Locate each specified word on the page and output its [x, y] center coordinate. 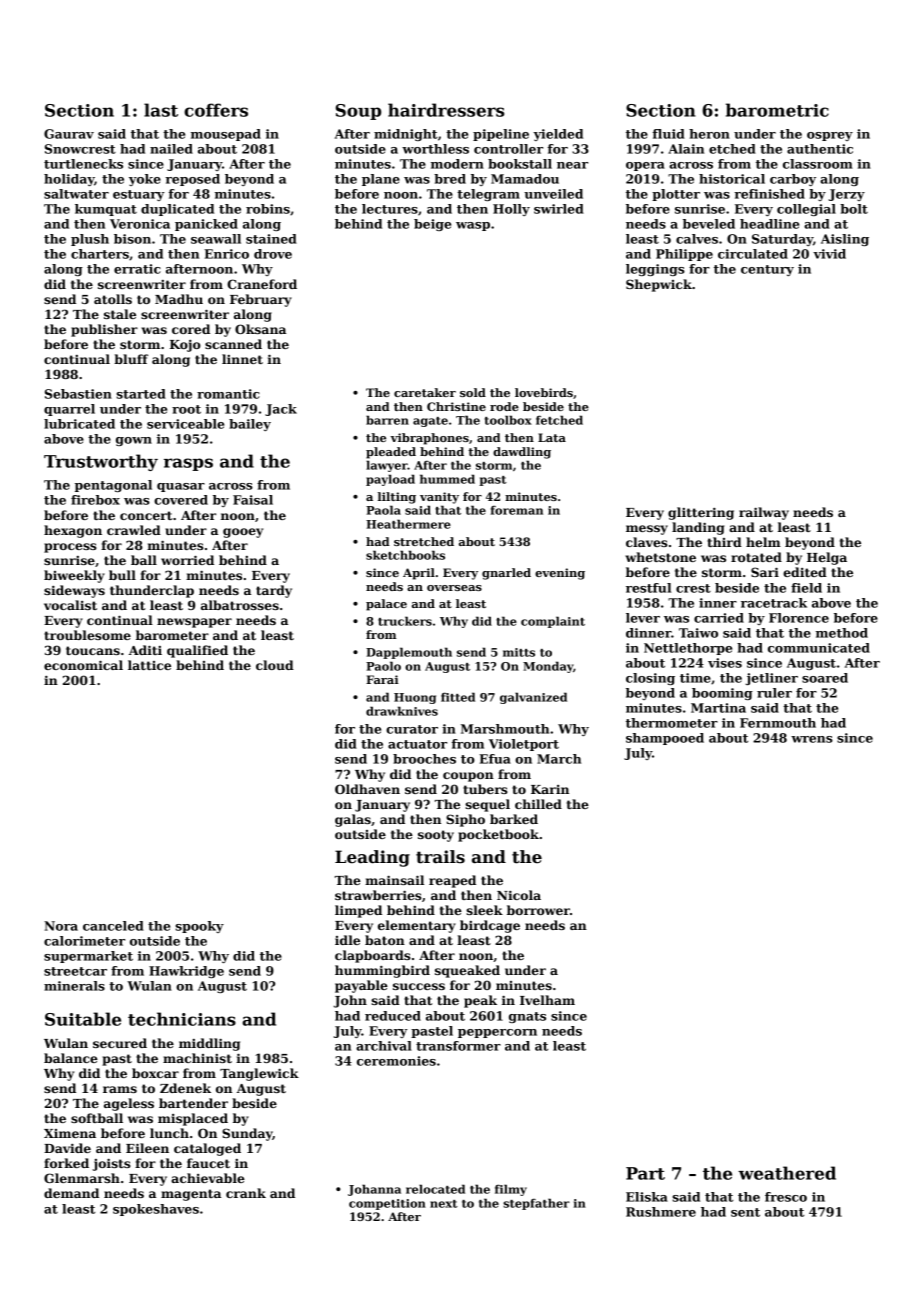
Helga [827, 558]
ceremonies [396, 1061]
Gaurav [69, 134]
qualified [197, 651]
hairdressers [446, 110]
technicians [182, 1019]
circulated [753, 254]
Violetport [524, 745]
